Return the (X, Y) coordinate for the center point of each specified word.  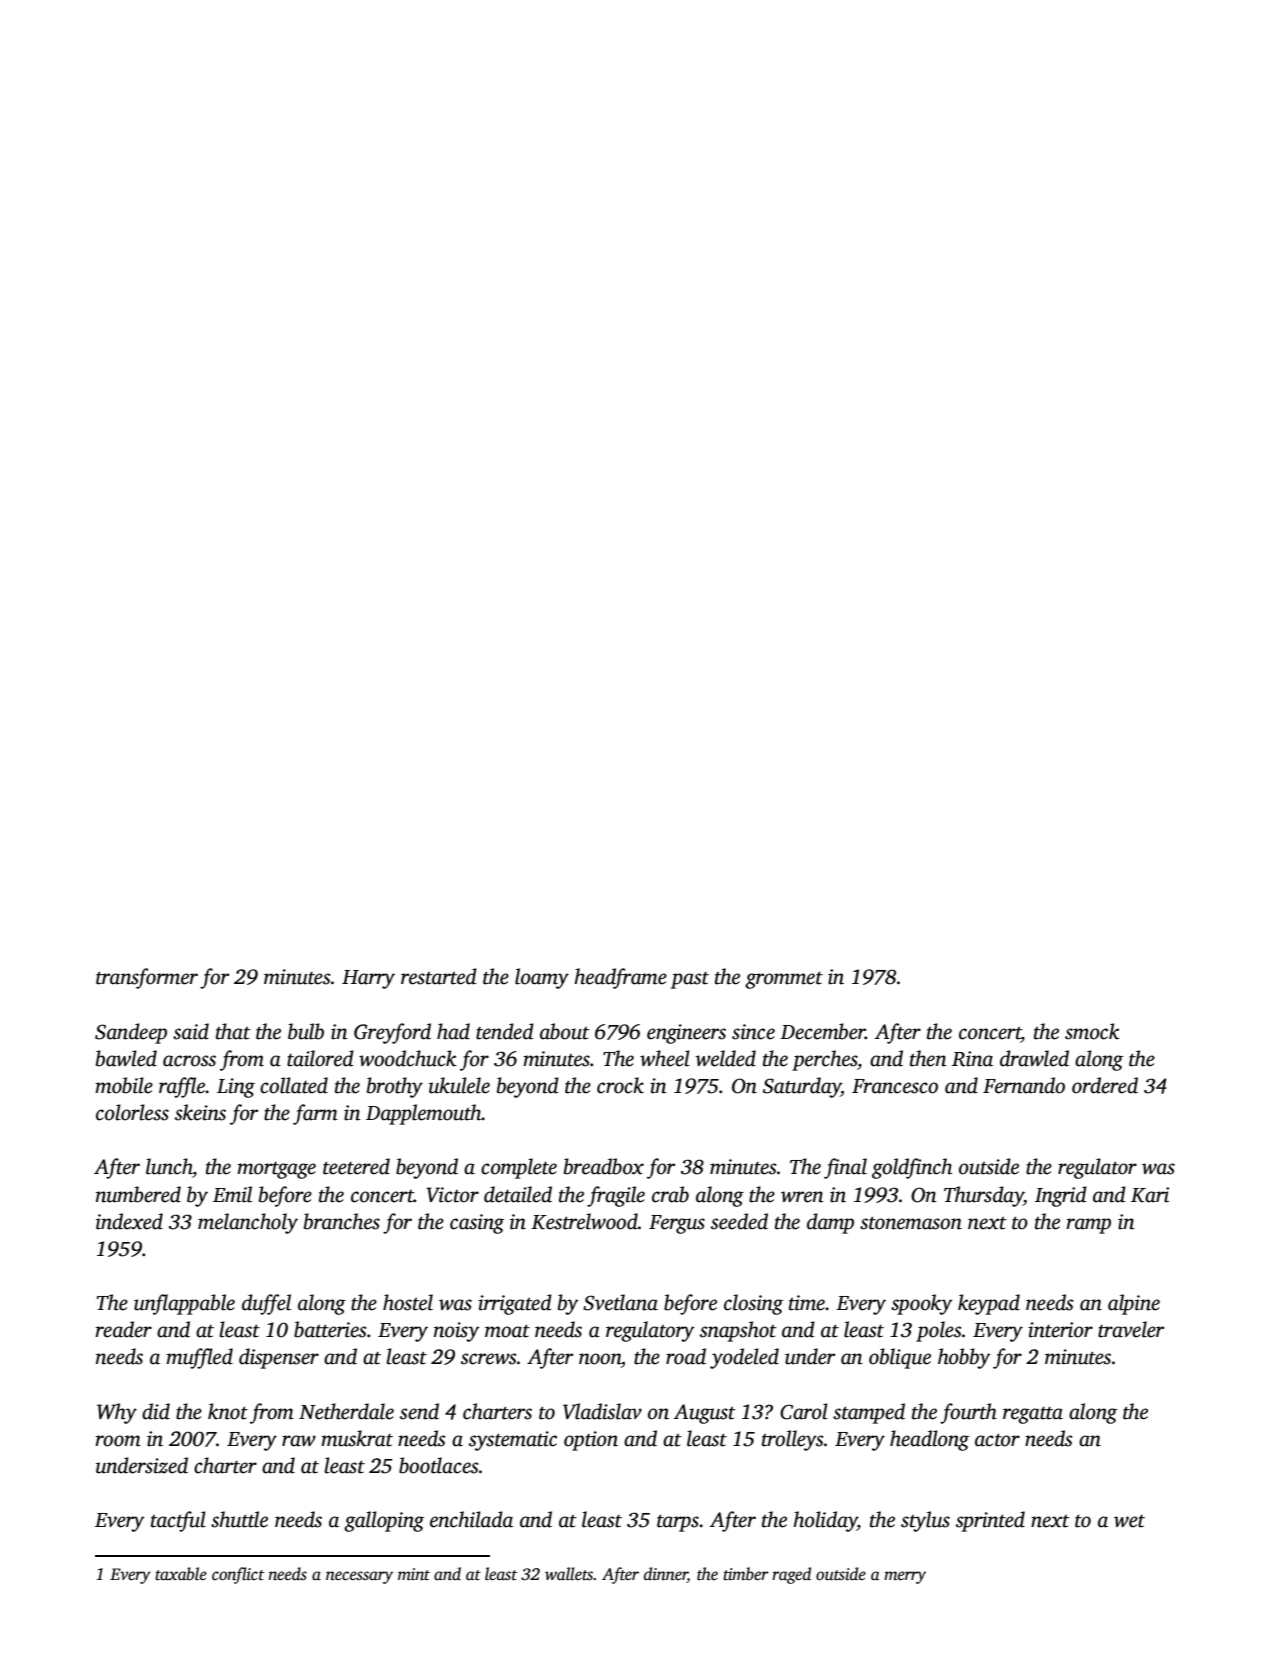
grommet (784, 980)
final (845, 1168)
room (118, 1441)
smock (1092, 1031)
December (823, 1031)
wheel (665, 1058)
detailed (518, 1194)
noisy (456, 1332)
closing (753, 1304)
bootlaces (438, 1465)
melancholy (248, 1223)
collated (294, 1085)
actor (997, 1440)
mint (414, 1574)
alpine (1134, 1304)
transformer (147, 978)
